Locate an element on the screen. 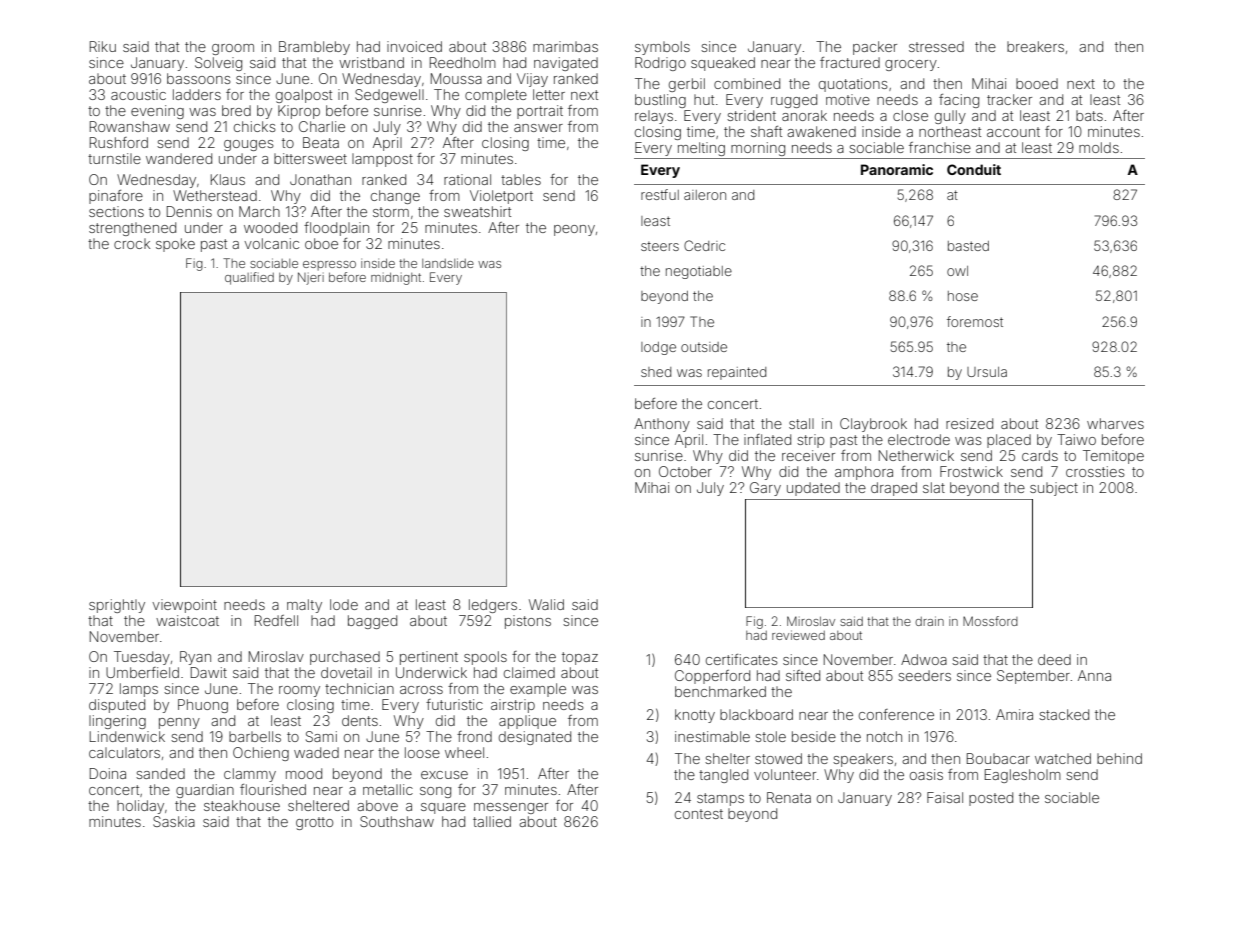 Image resolution: width=1233 pixels, height=952 pixels. Mossford is located at coordinates (990, 621).
